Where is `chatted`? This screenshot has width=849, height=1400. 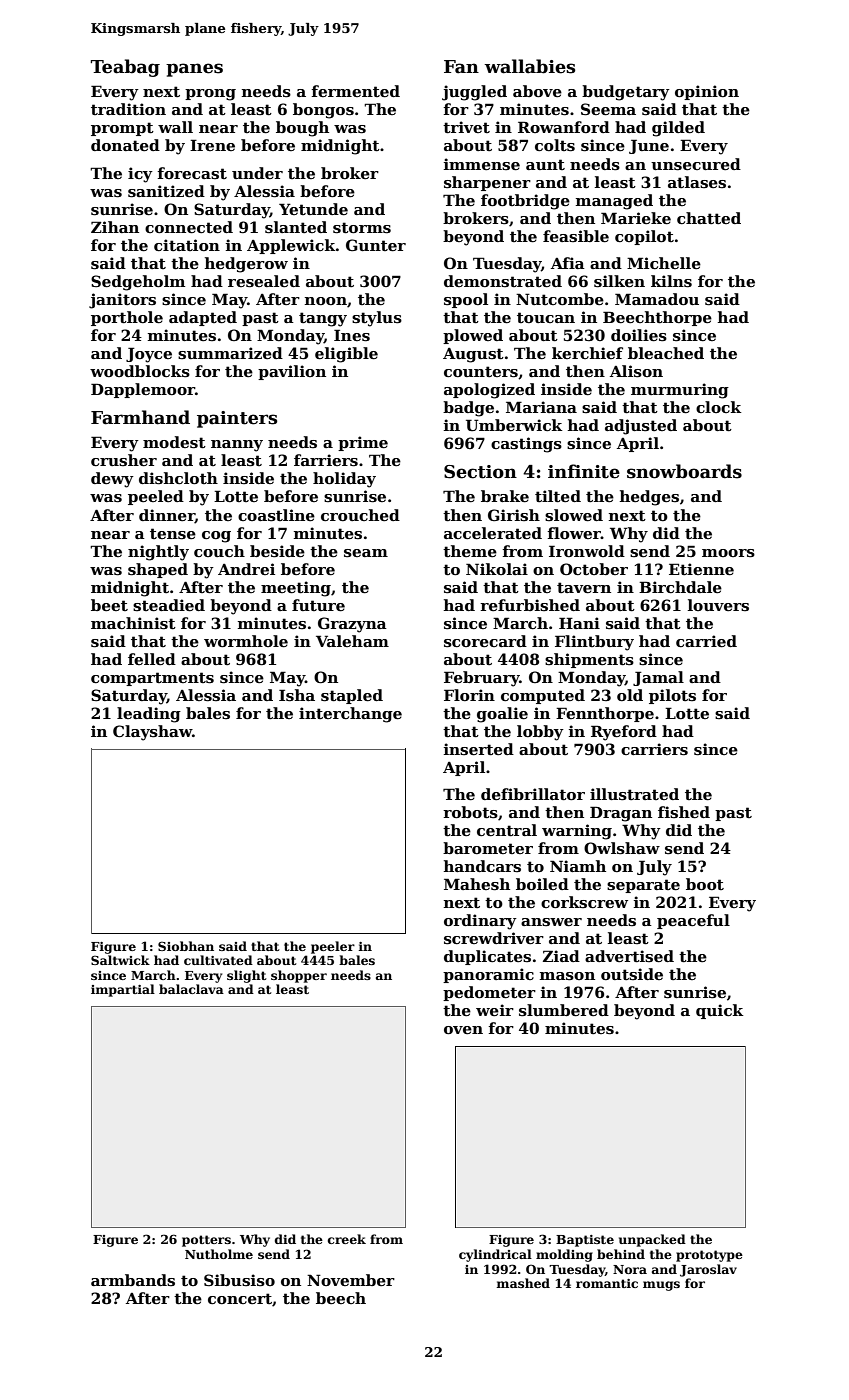 chatted is located at coordinates (709, 218).
